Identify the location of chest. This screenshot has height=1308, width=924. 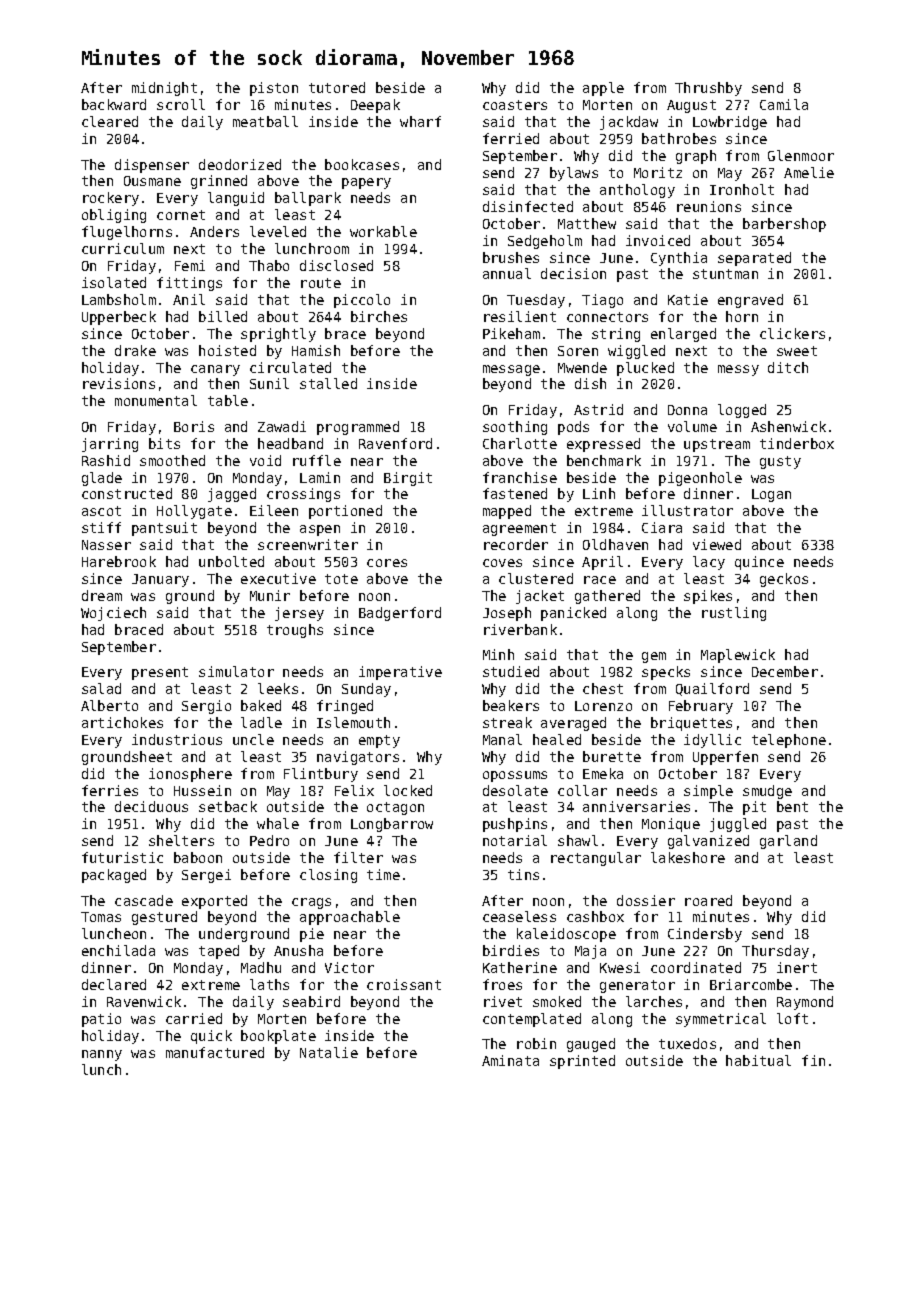
(603, 688).
